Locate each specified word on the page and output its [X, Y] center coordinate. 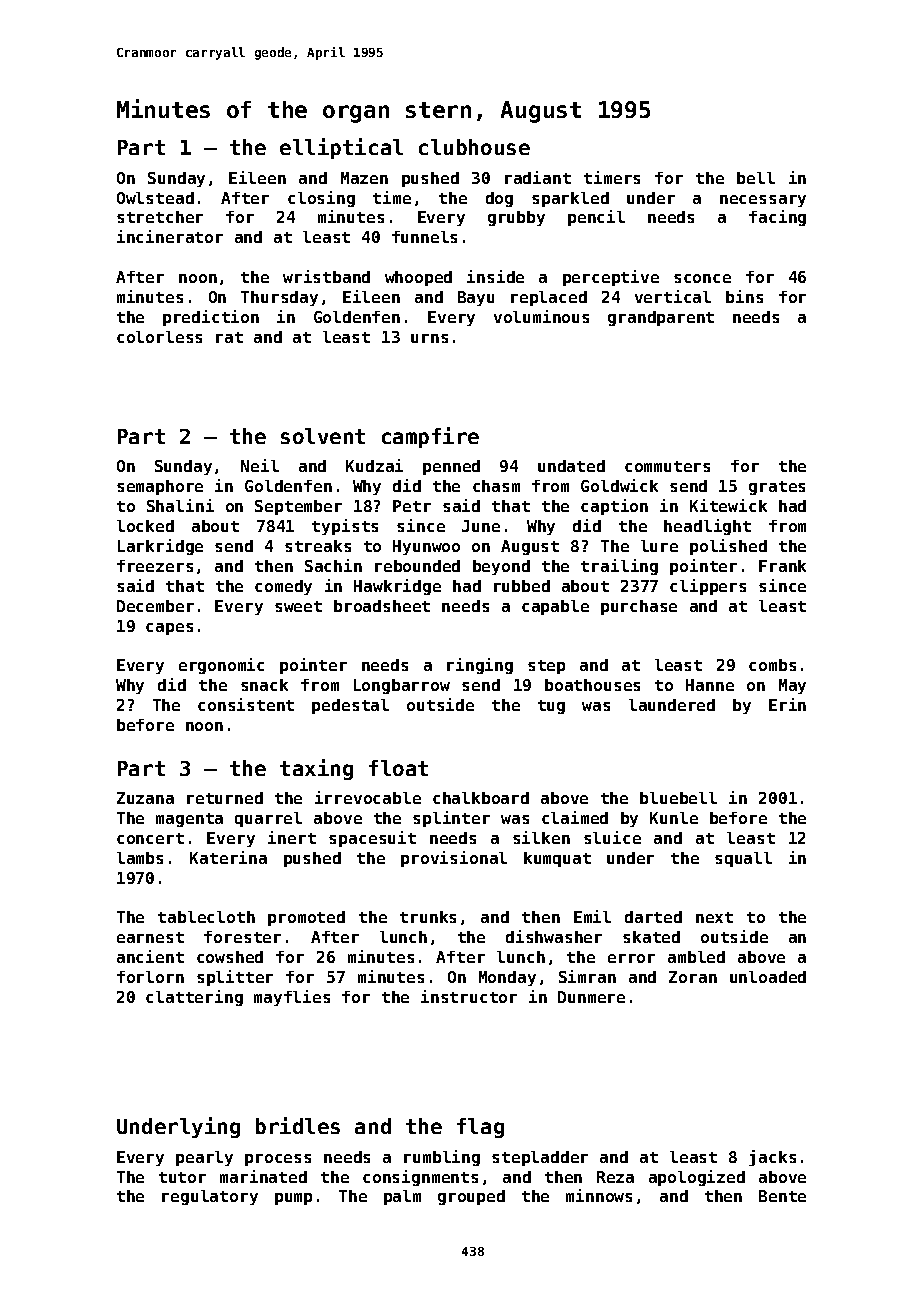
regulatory [210, 1197]
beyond [501, 567]
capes [169, 629]
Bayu [476, 298]
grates [777, 488]
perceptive [611, 278]
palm [402, 1197]
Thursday [279, 298]
